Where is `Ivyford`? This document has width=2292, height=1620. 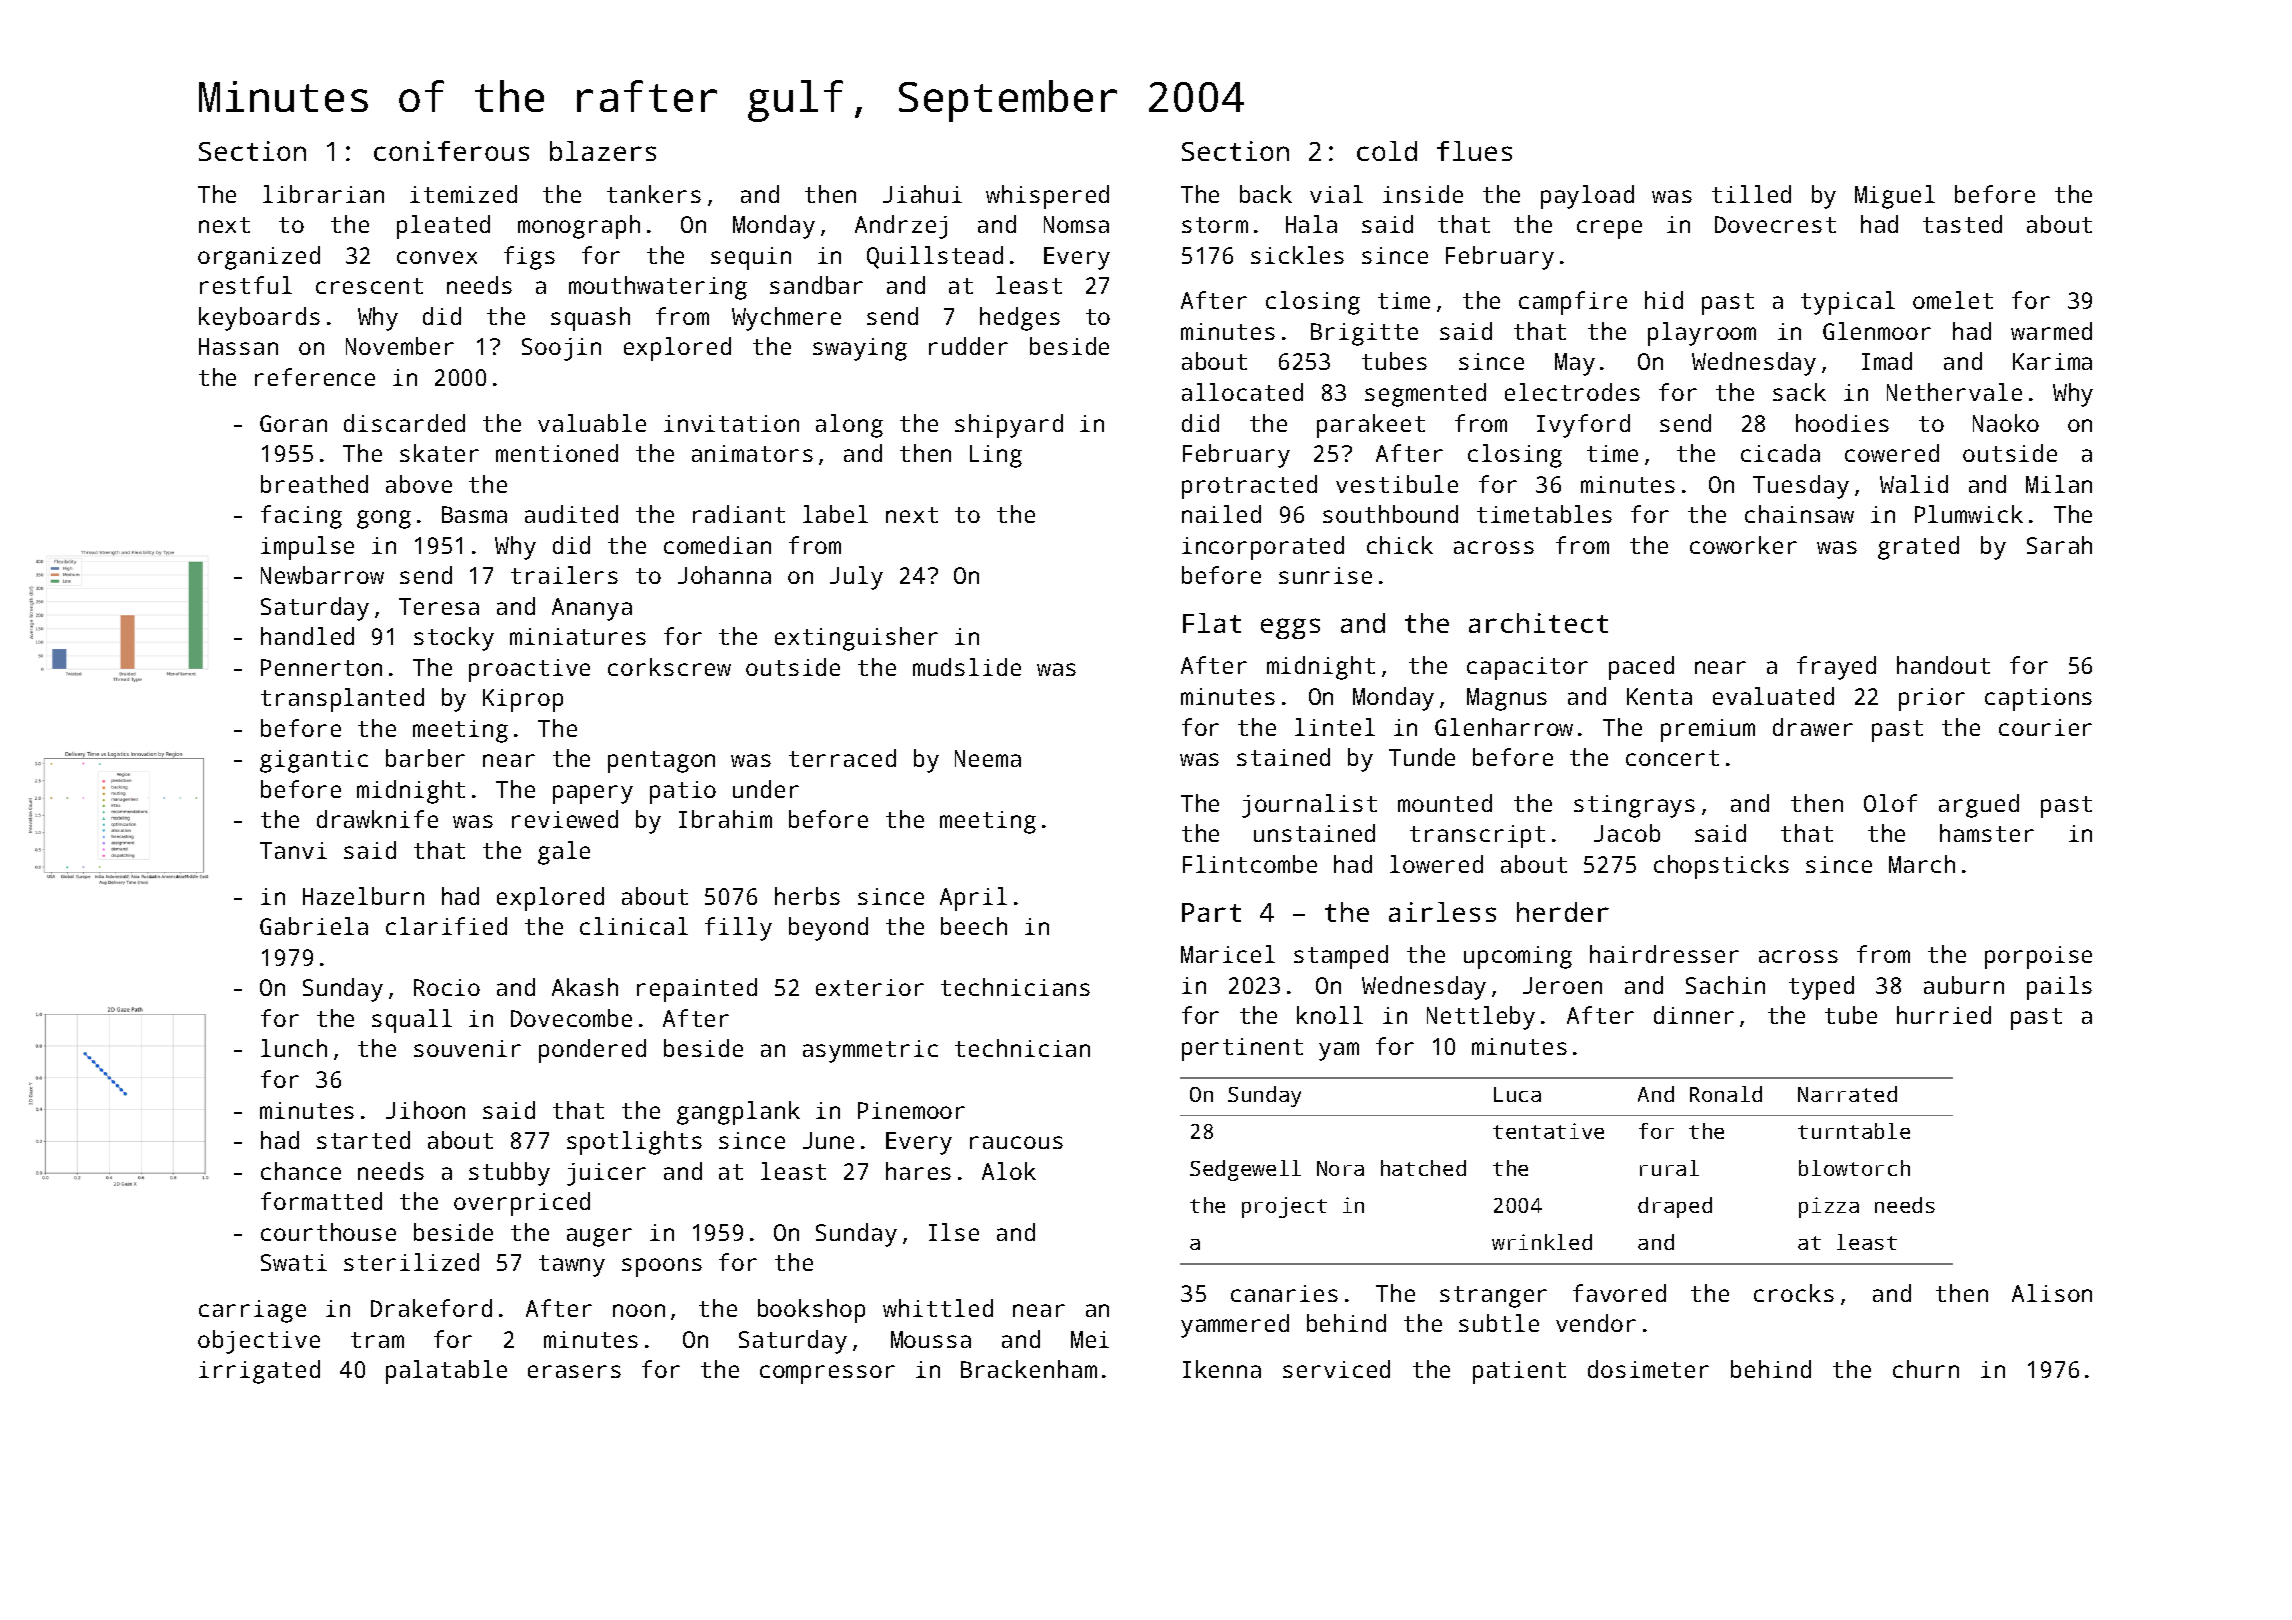 Ivyford is located at coordinates (1583, 426).
